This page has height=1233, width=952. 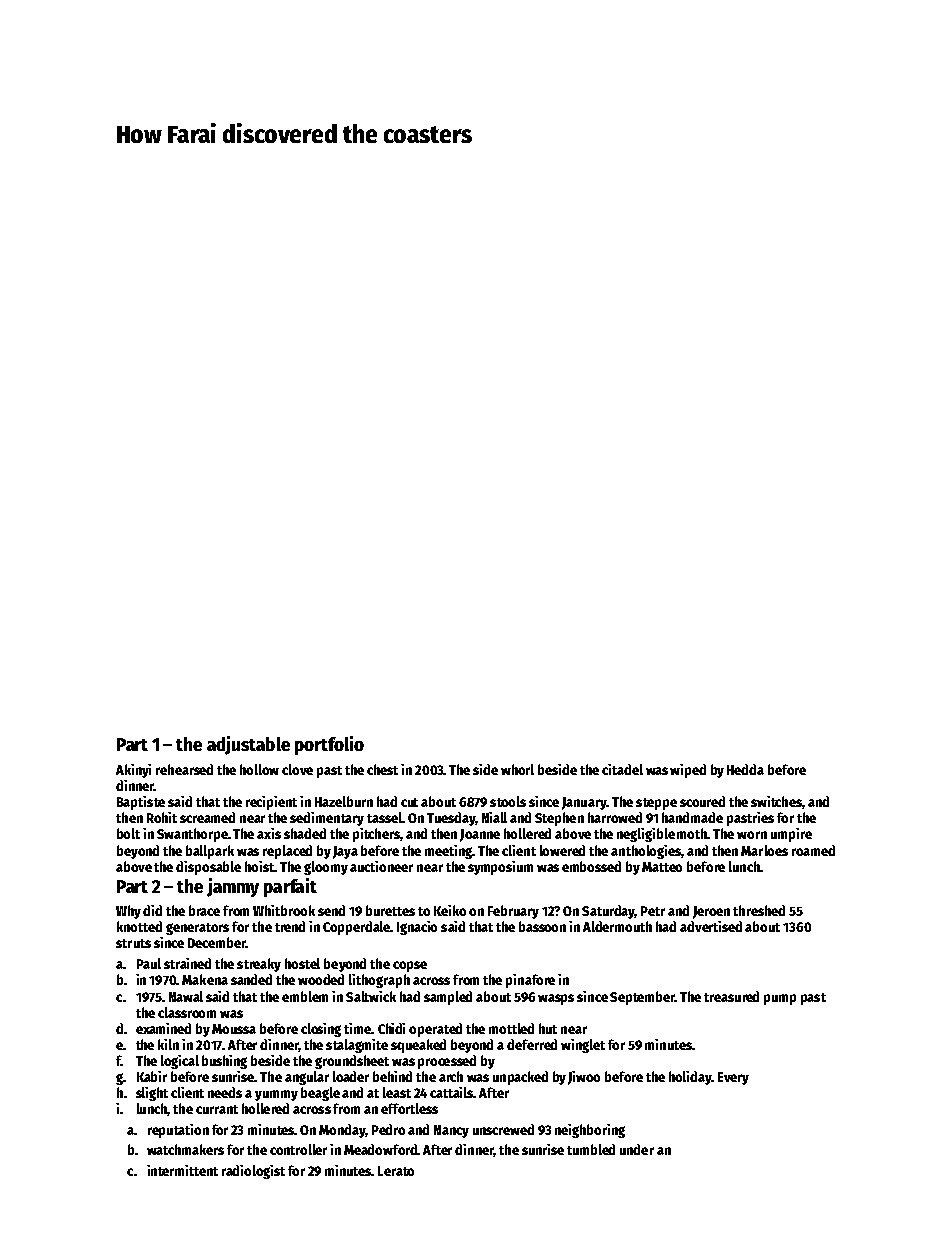 I want to click on radiologist, so click(x=253, y=1172).
